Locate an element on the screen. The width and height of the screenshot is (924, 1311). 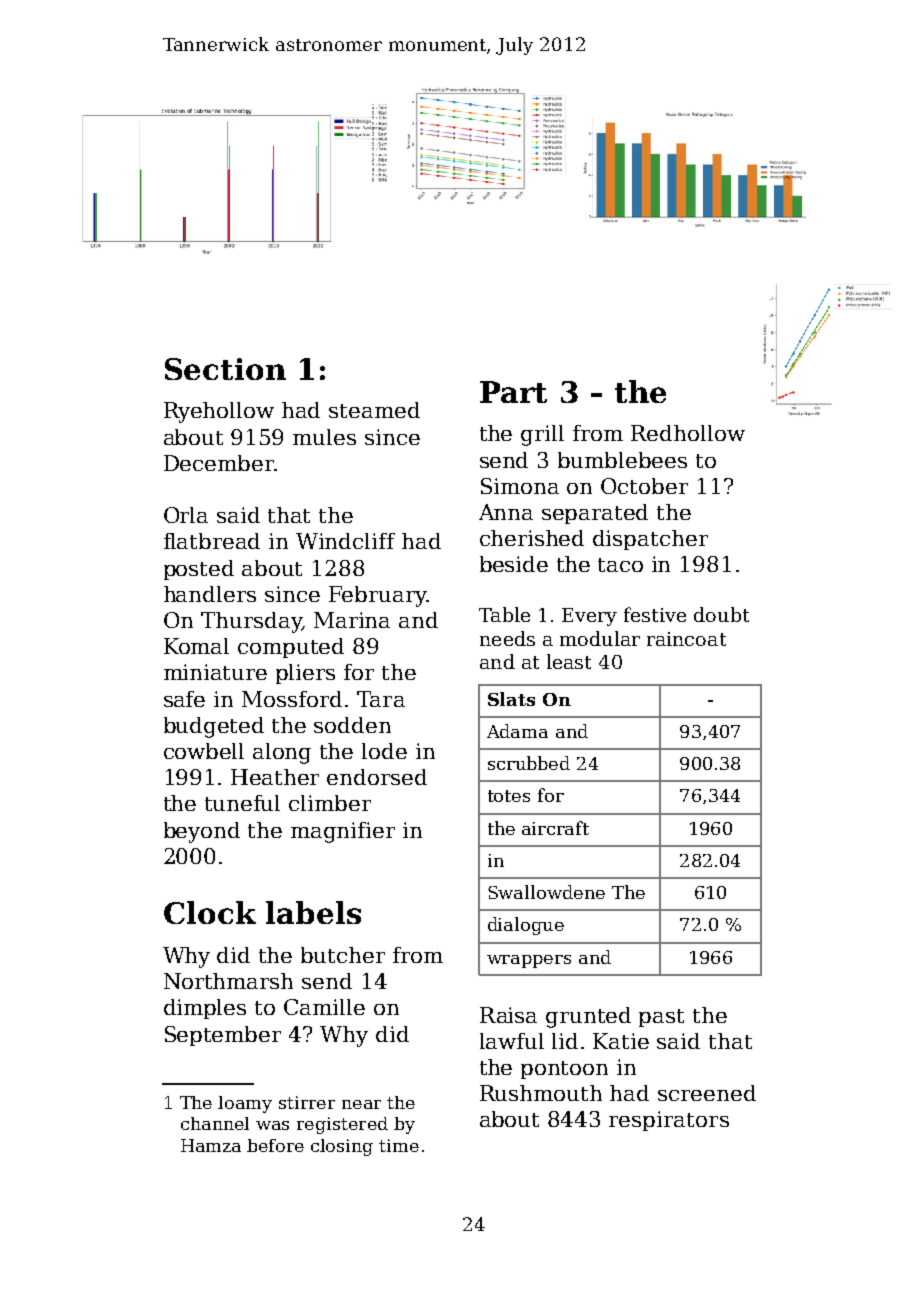
Ryehollow is located at coordinates (219, 412).
